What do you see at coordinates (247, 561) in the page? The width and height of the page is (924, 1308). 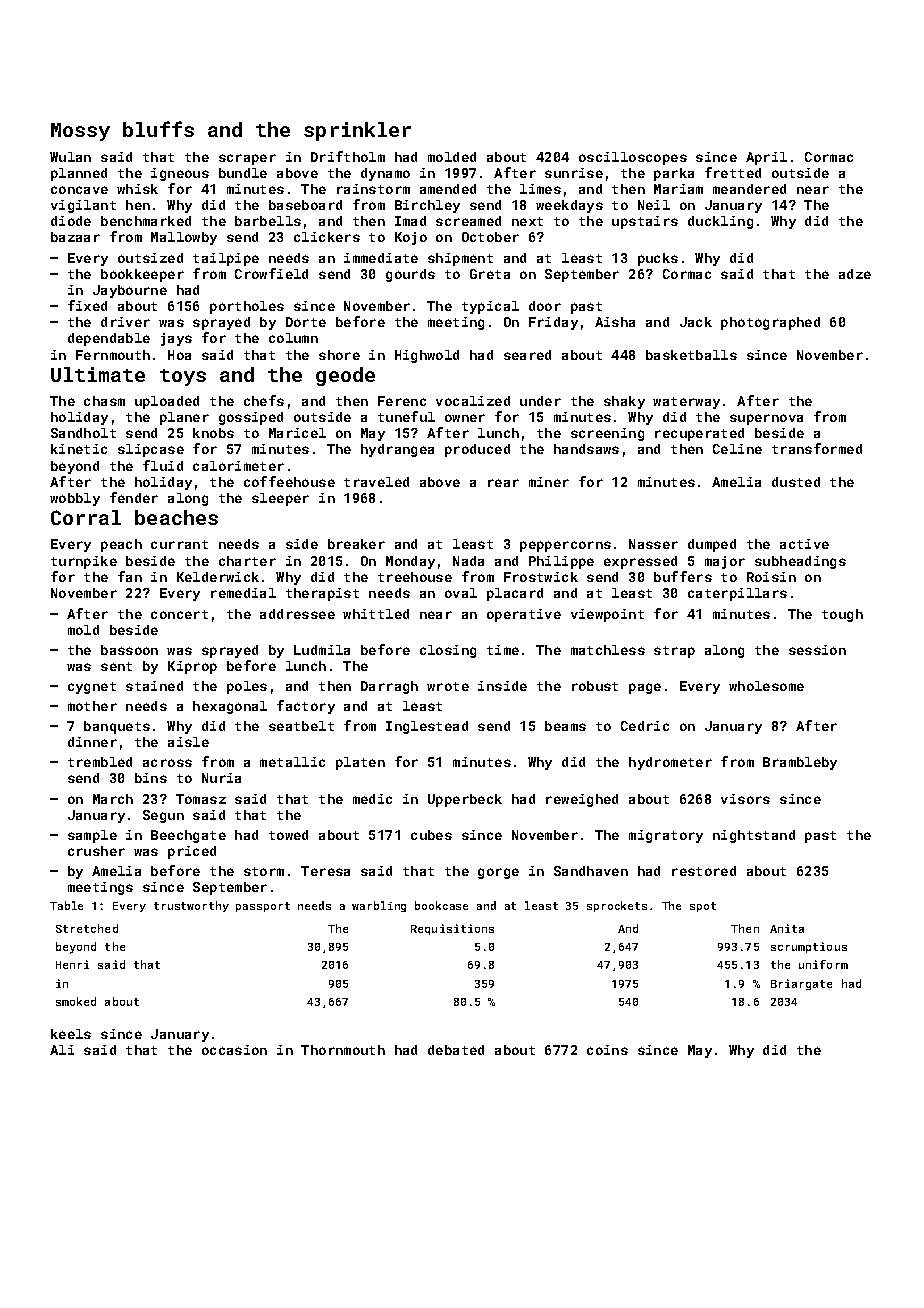 I see `charter` at bounding box center [247, 561].
